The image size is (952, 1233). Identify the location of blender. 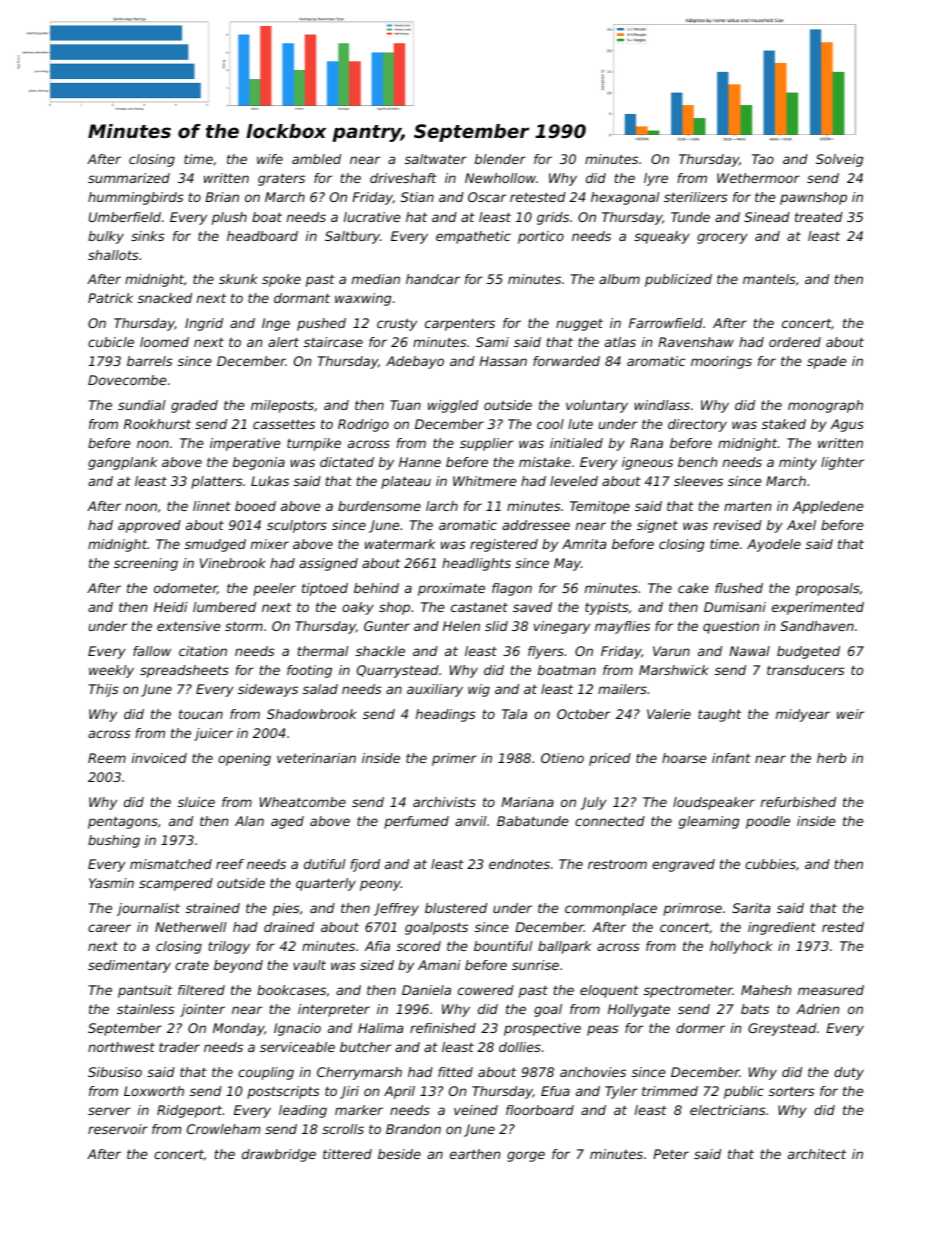
(500, 159).
